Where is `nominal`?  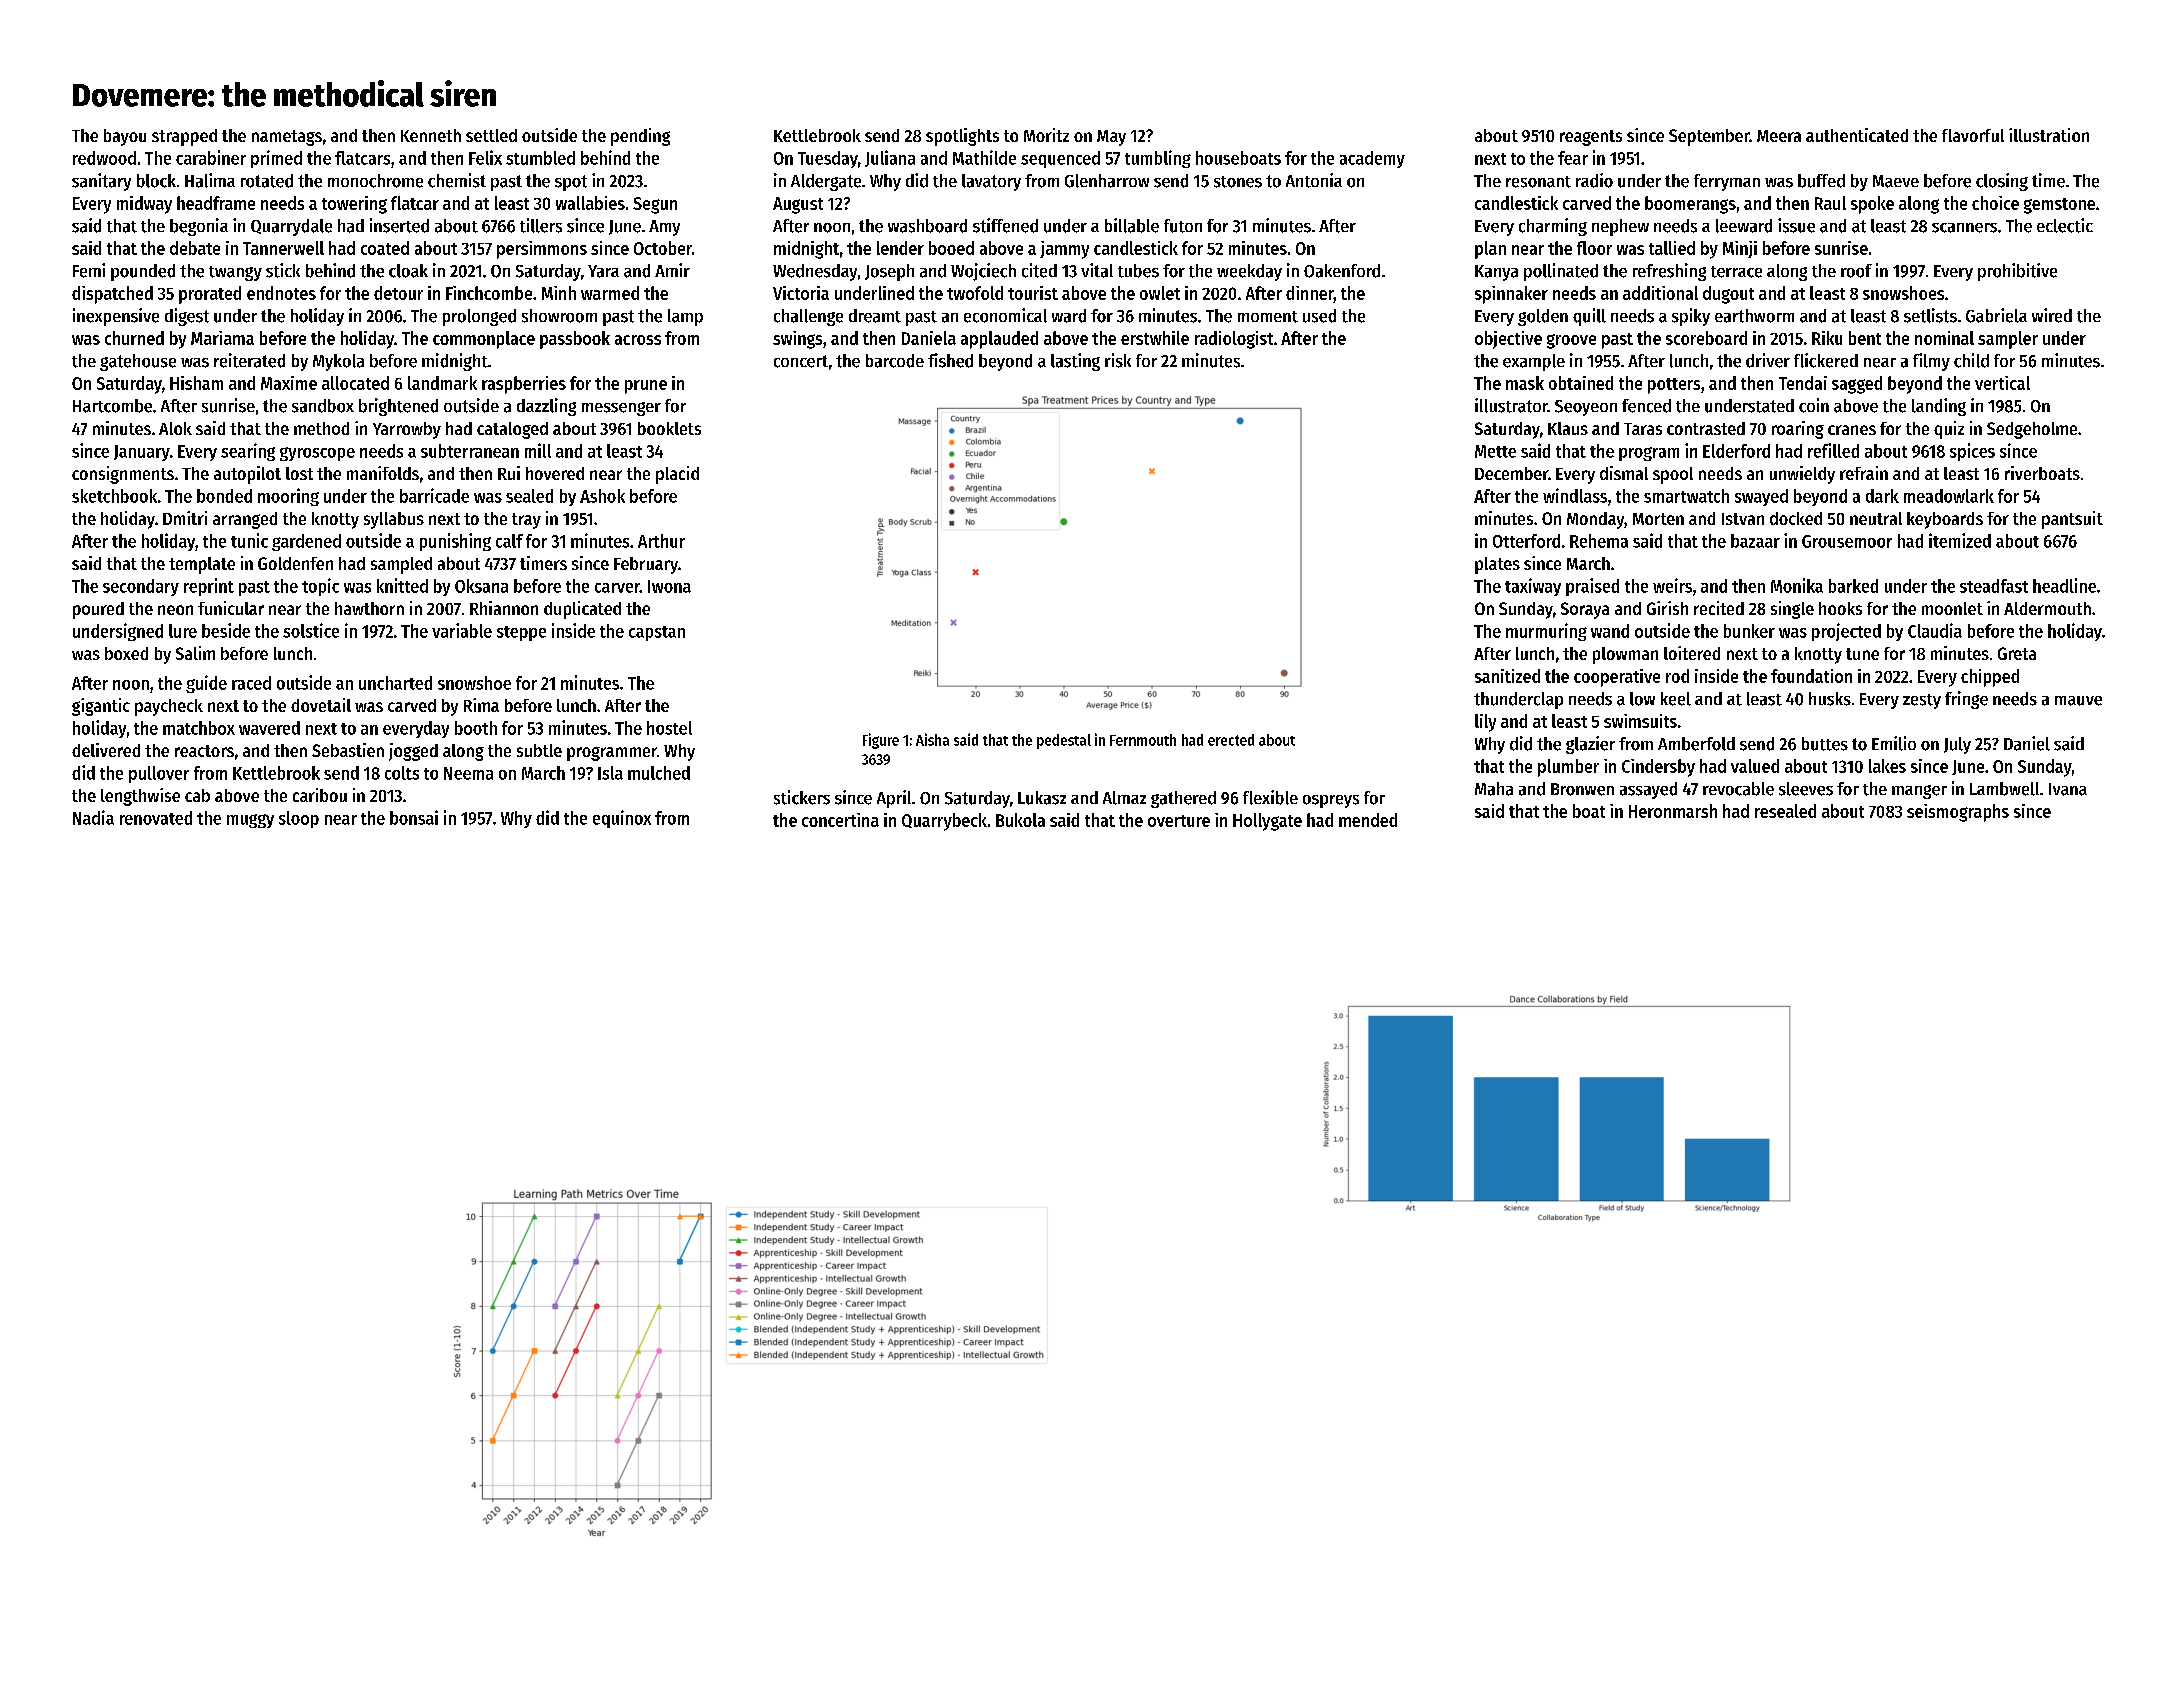
nominal is located at coordinates (1944, 338).
